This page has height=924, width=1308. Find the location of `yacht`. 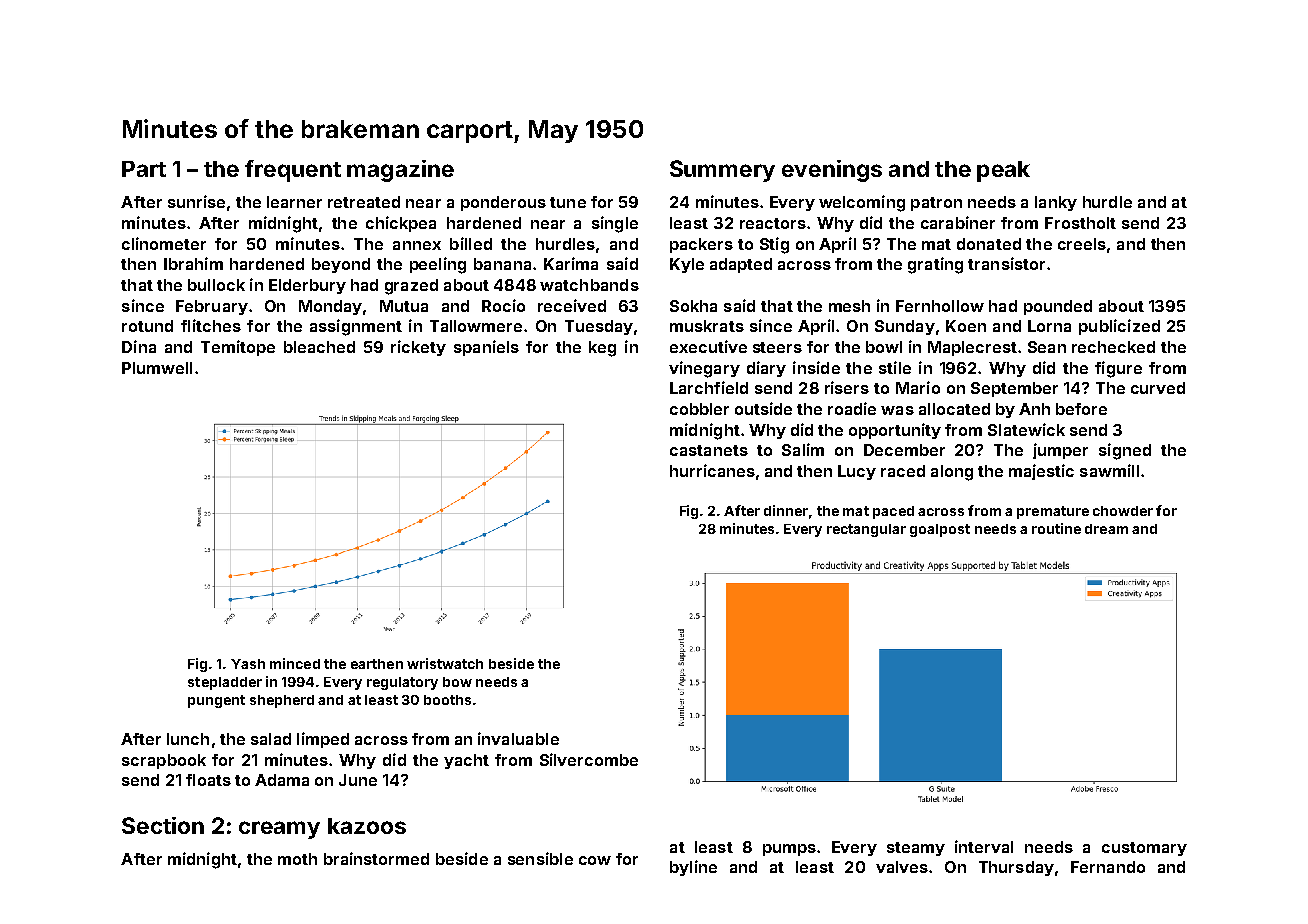

yacht is located at coordinates (466, 761).
